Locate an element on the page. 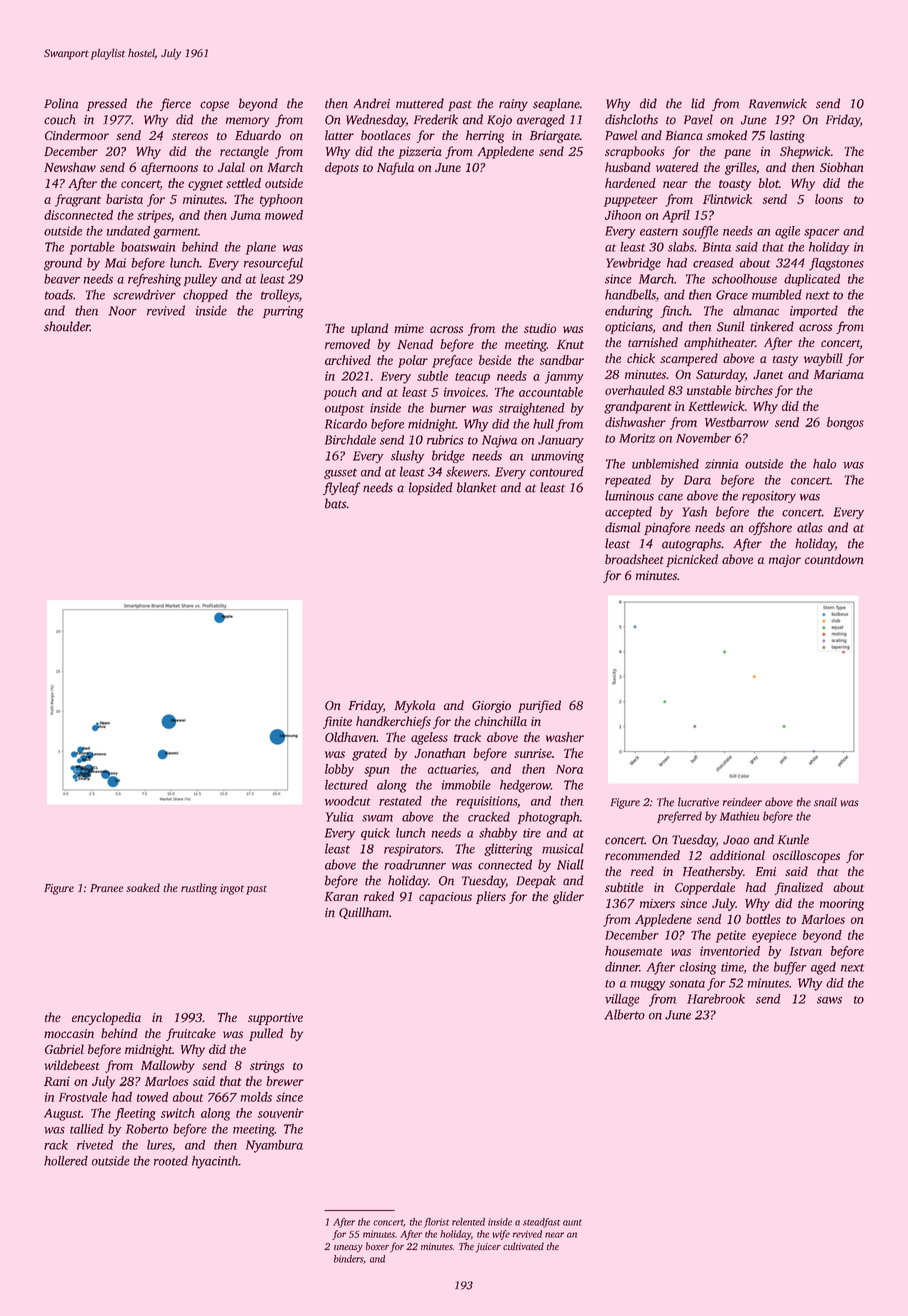  blanket is located at coordinates (477, 487).
